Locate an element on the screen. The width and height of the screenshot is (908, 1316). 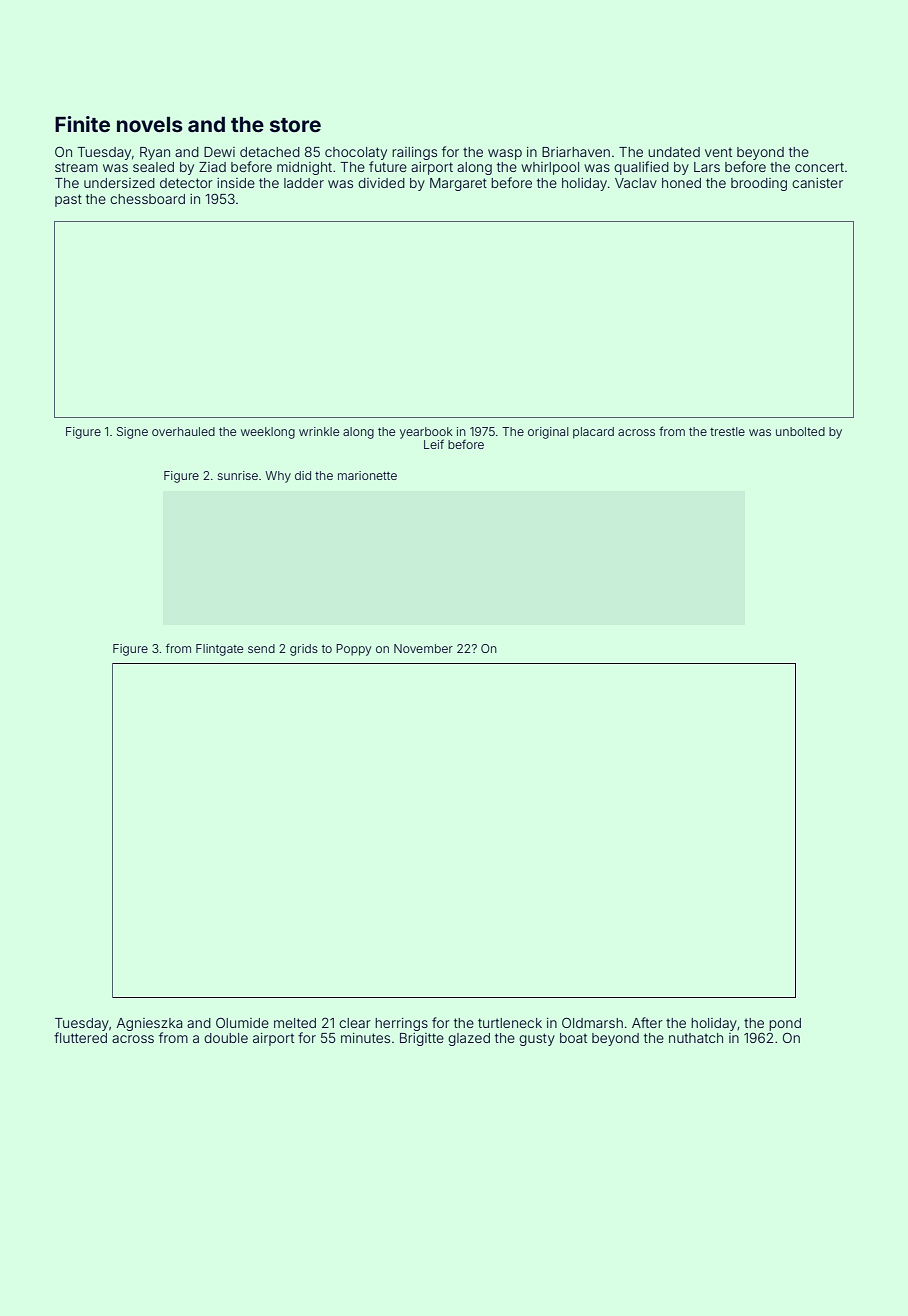
unbolted is located at coordinates (800, 431).
